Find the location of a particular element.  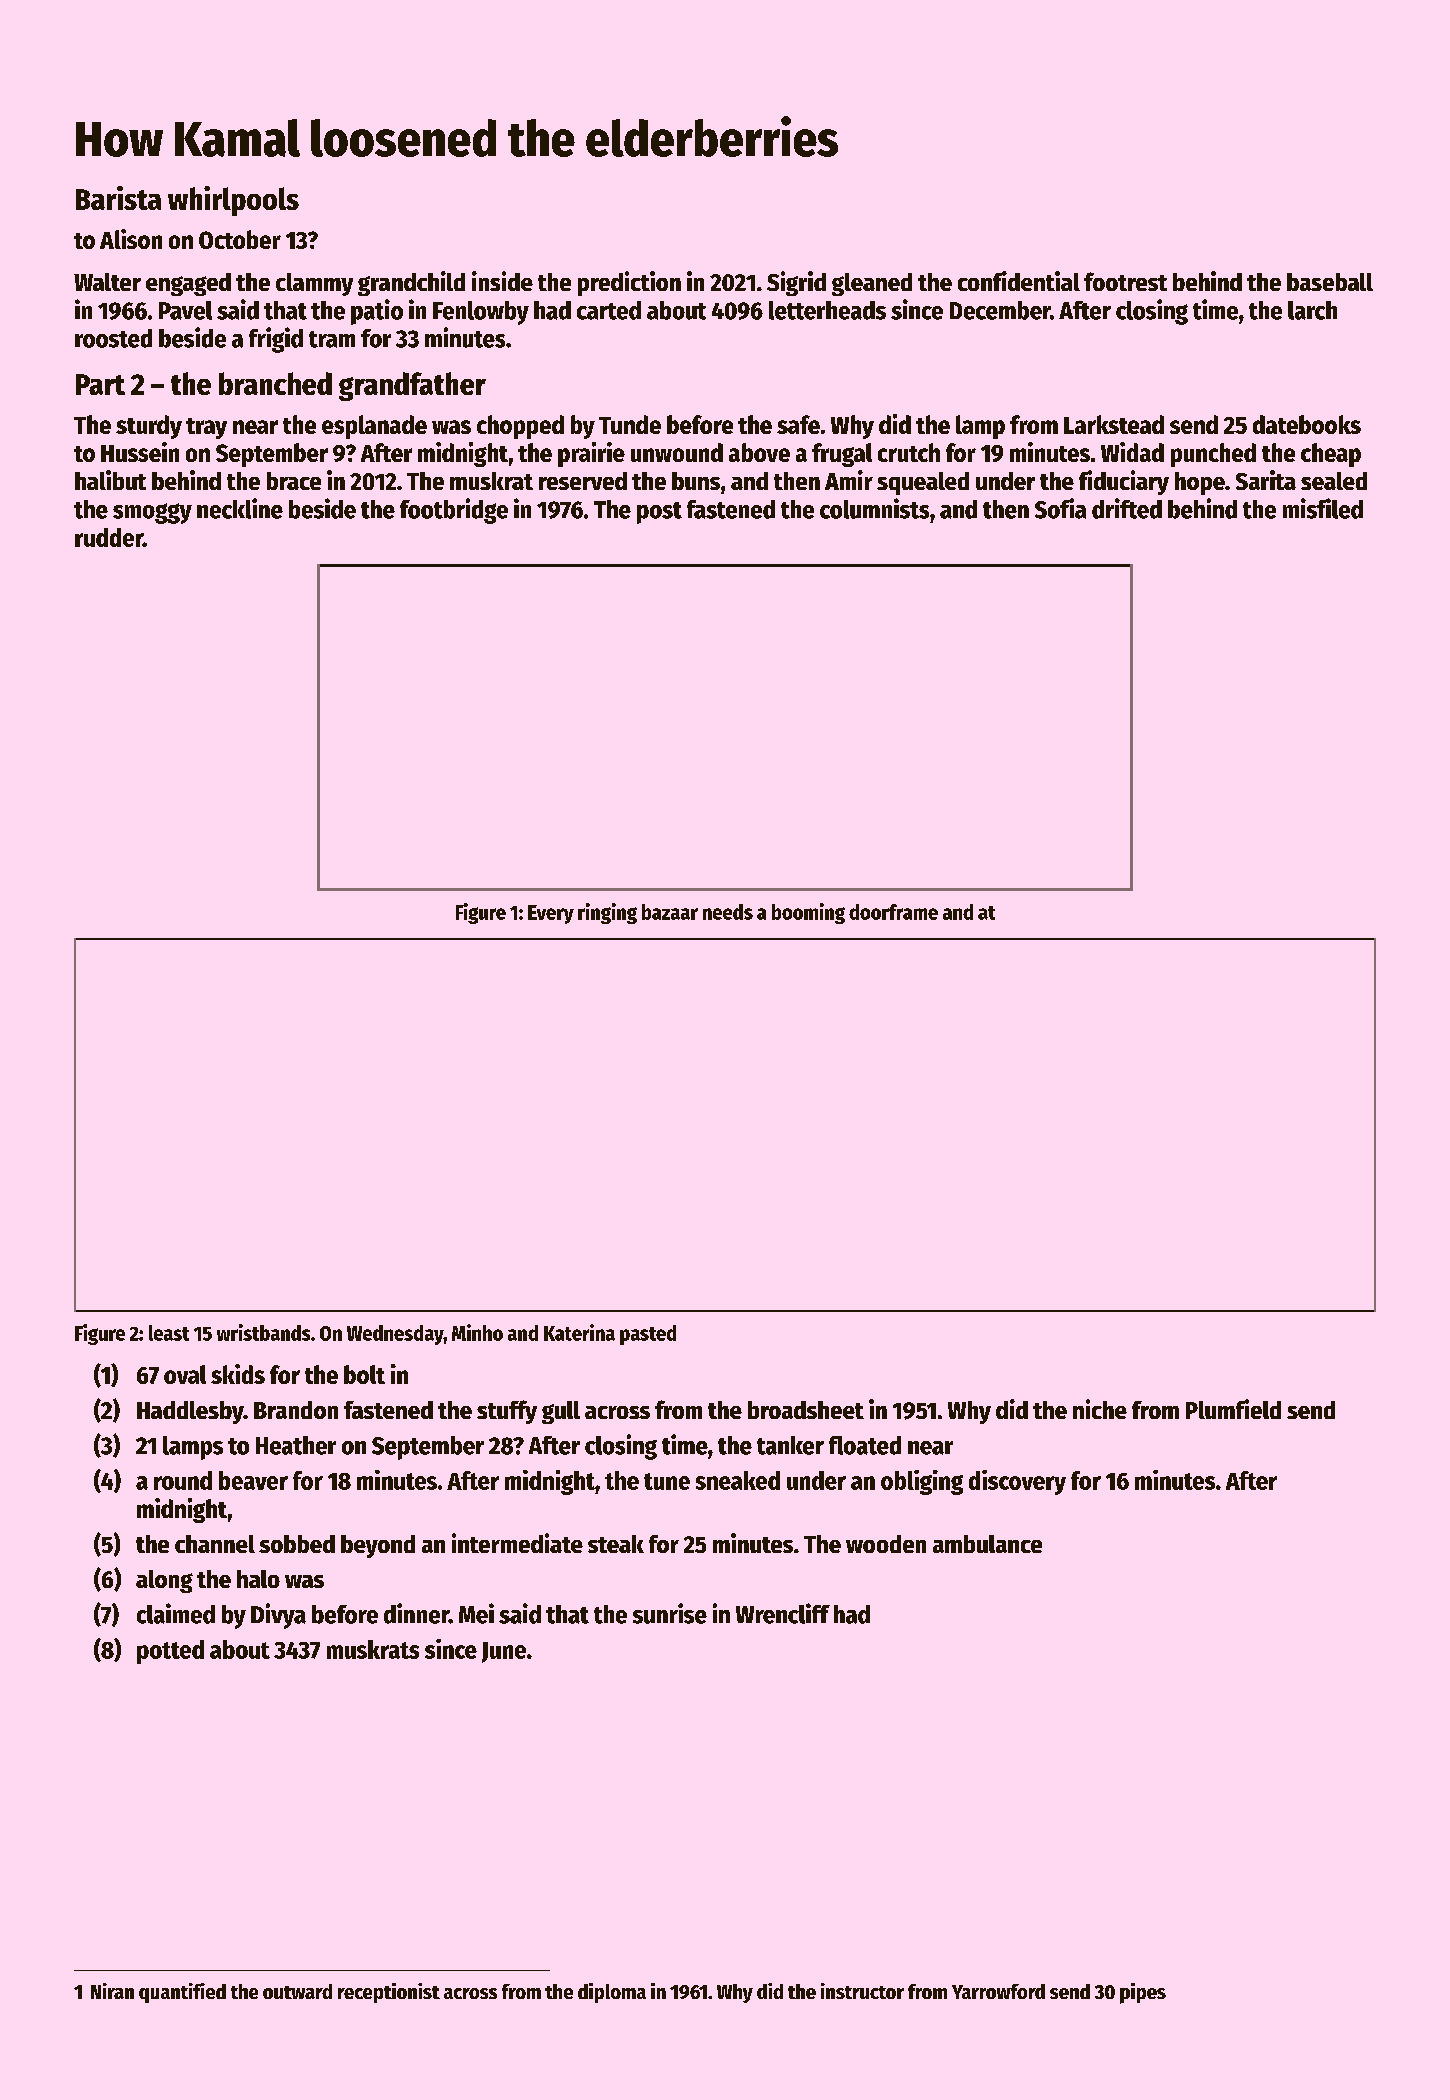

Sarita is located at coordinates (1266, 480).
